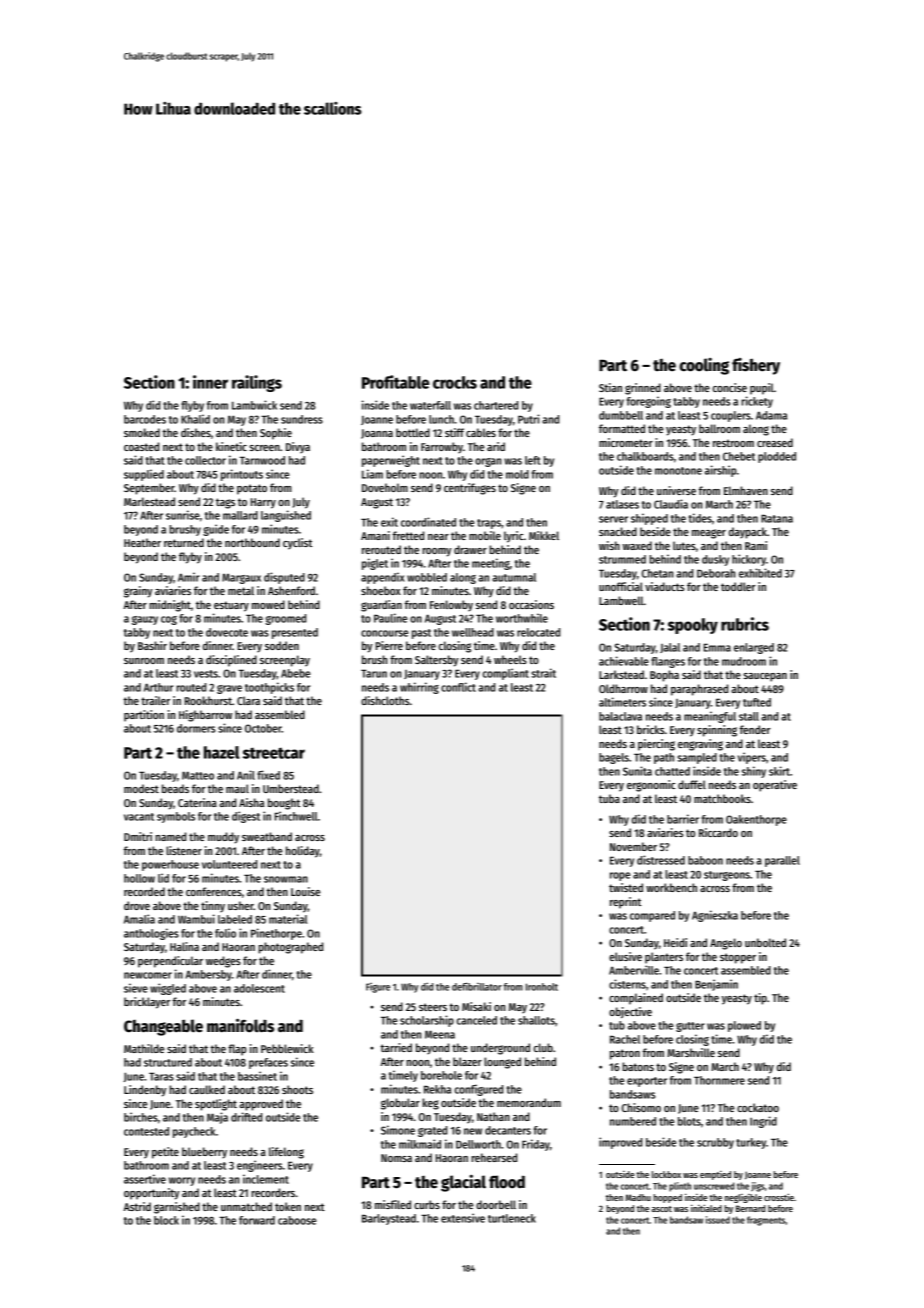  Describe the element at coordinates (385, 700) in the page. I see `dishcloths` at that location.
